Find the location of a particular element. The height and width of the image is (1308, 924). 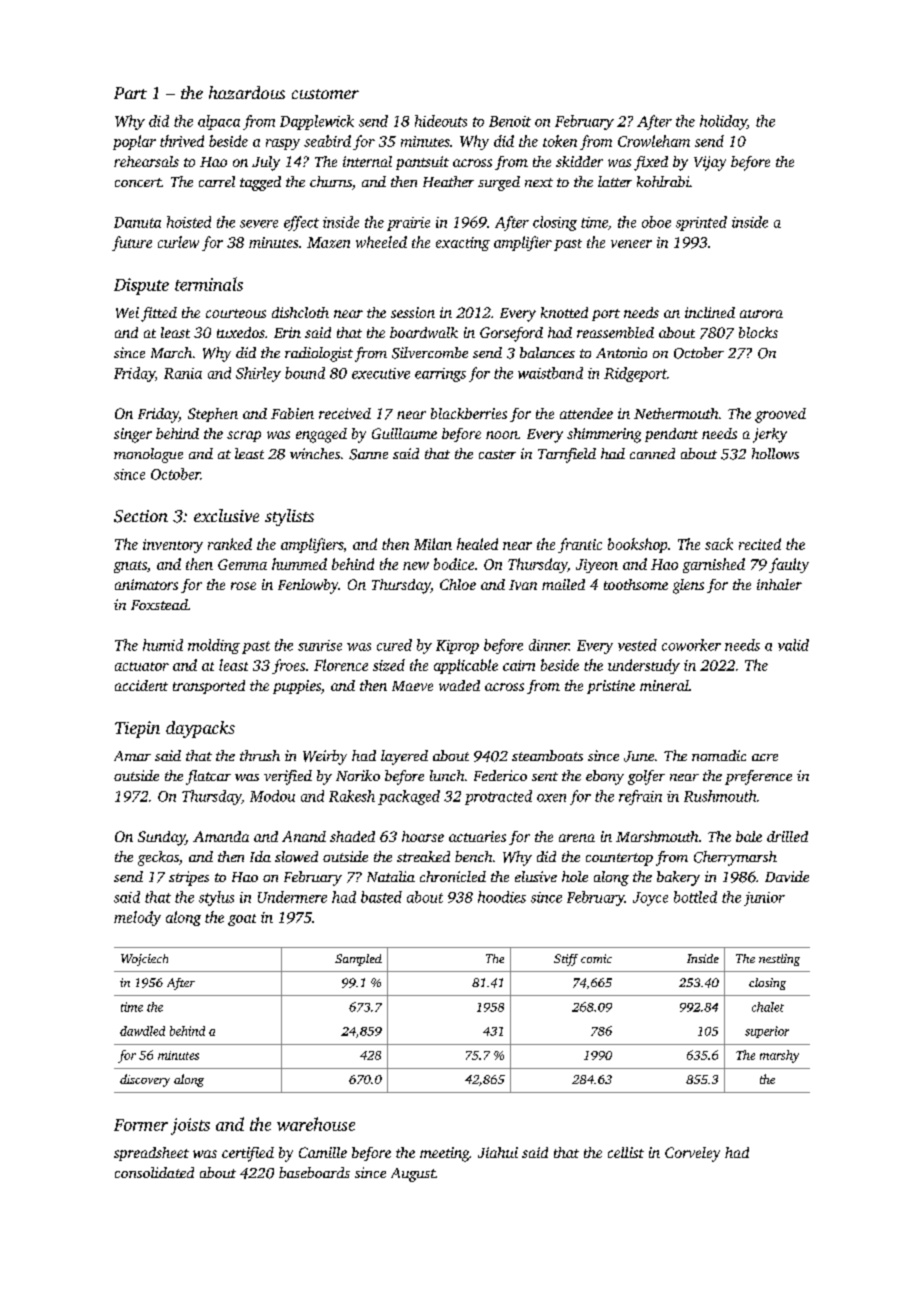

holiday is located at coordinates (723, 122).
